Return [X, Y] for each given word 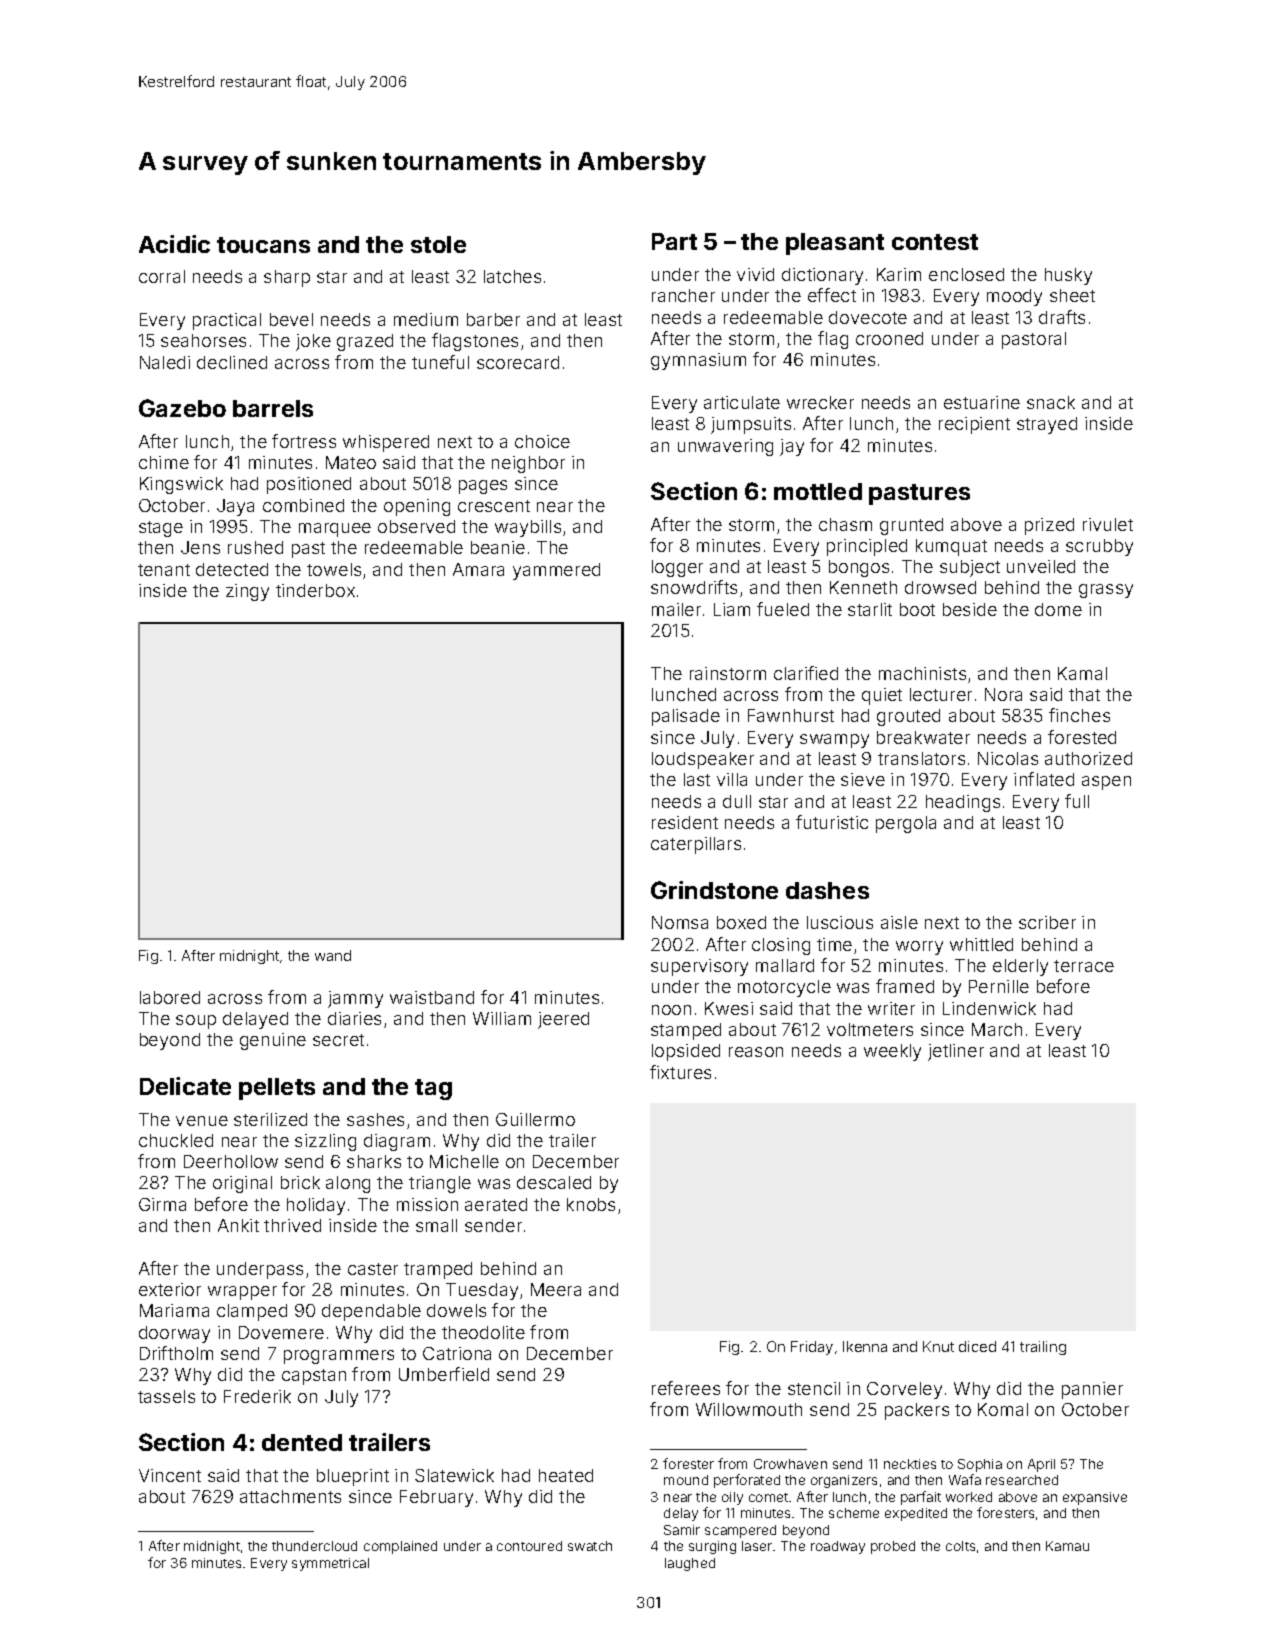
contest [935, 242]
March [997, 1029]
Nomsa [680, 922]
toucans [263, 245]
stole [438, 244]
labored [170, 997]
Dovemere [281, 1332]
